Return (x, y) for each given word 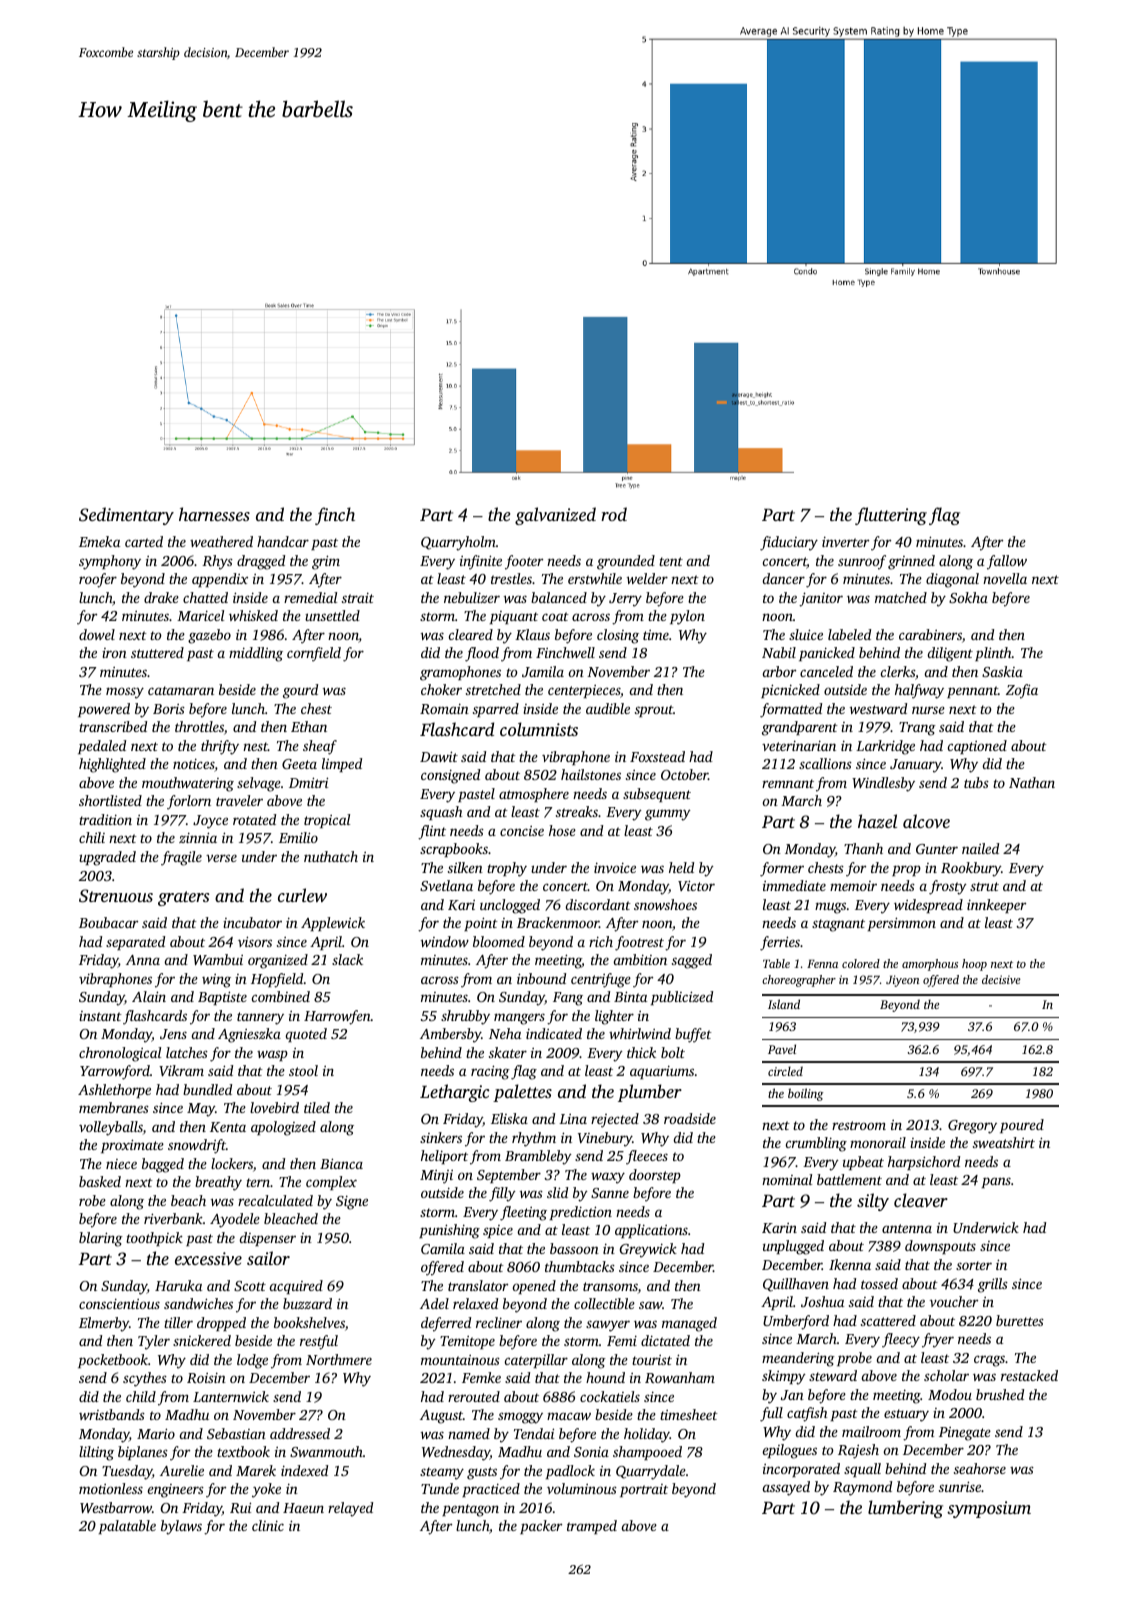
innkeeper (996, 906)
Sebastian (236, 1433)
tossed (879, 1283)
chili (92, 837)
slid (557, 1192)
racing (490, 1072)
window (445, 941)
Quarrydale (651, 1472)
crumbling (816, 1144)
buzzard (307, 1303)
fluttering (891, 516)
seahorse (980, 1468)
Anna (143, 960)
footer (524, 562)
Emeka (99, 541)
